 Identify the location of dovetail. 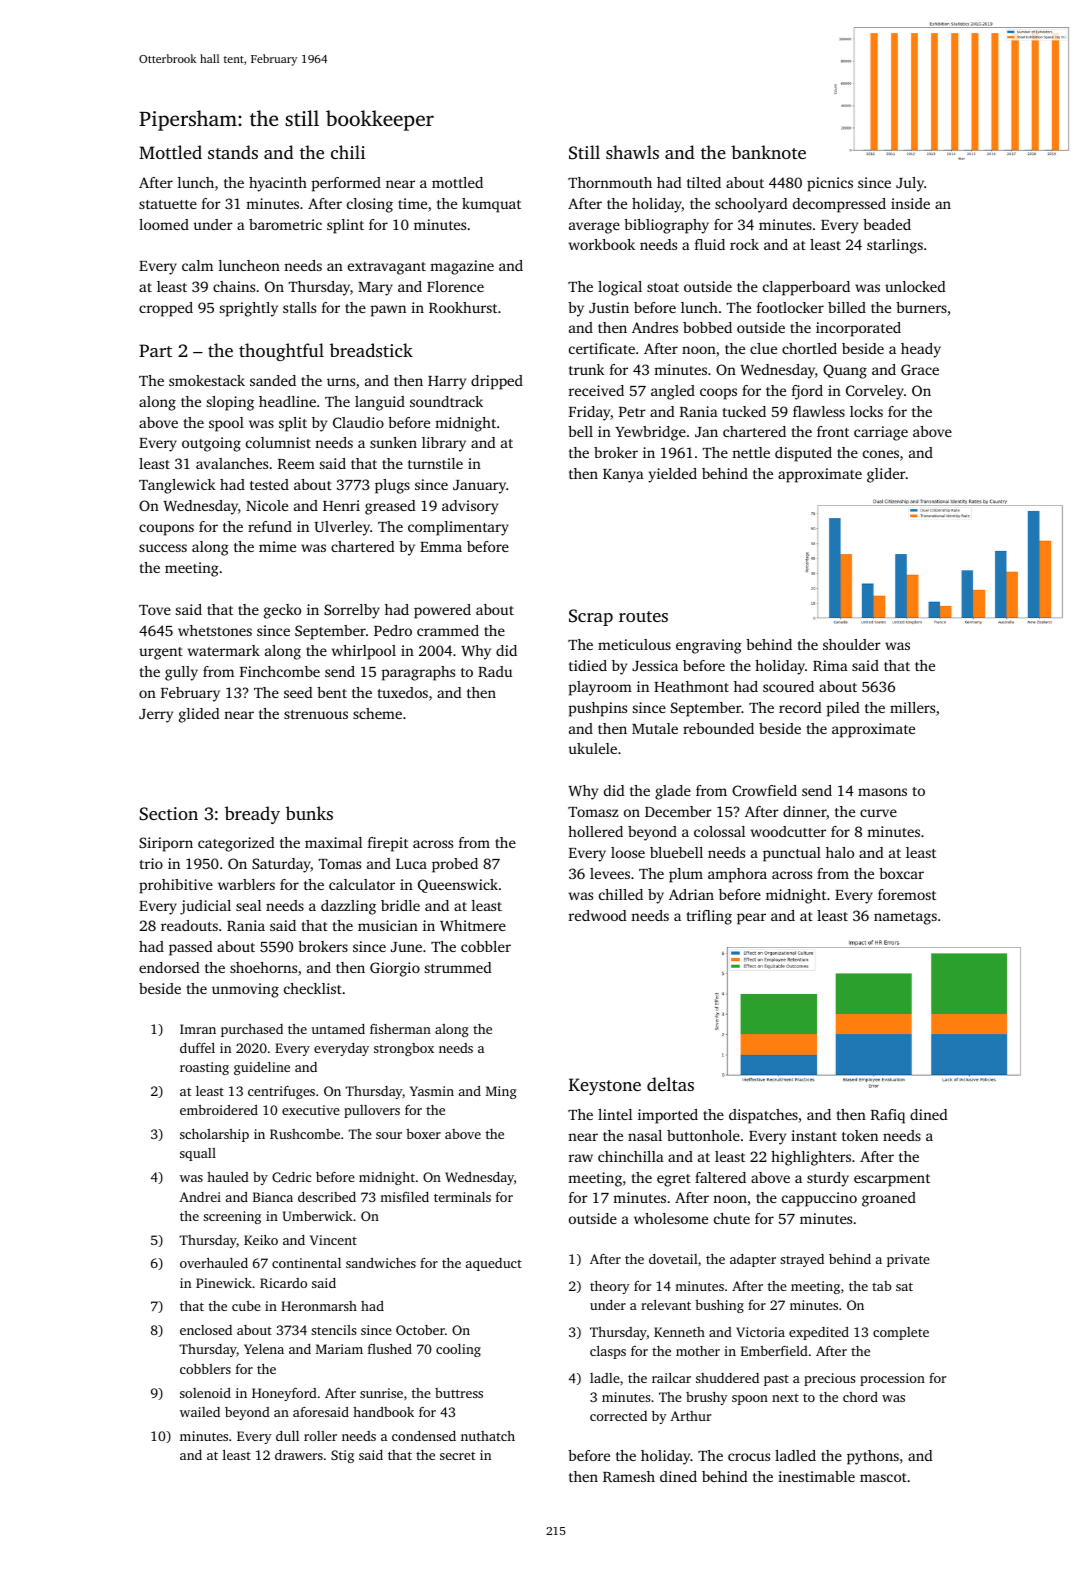
(673, 1259).
